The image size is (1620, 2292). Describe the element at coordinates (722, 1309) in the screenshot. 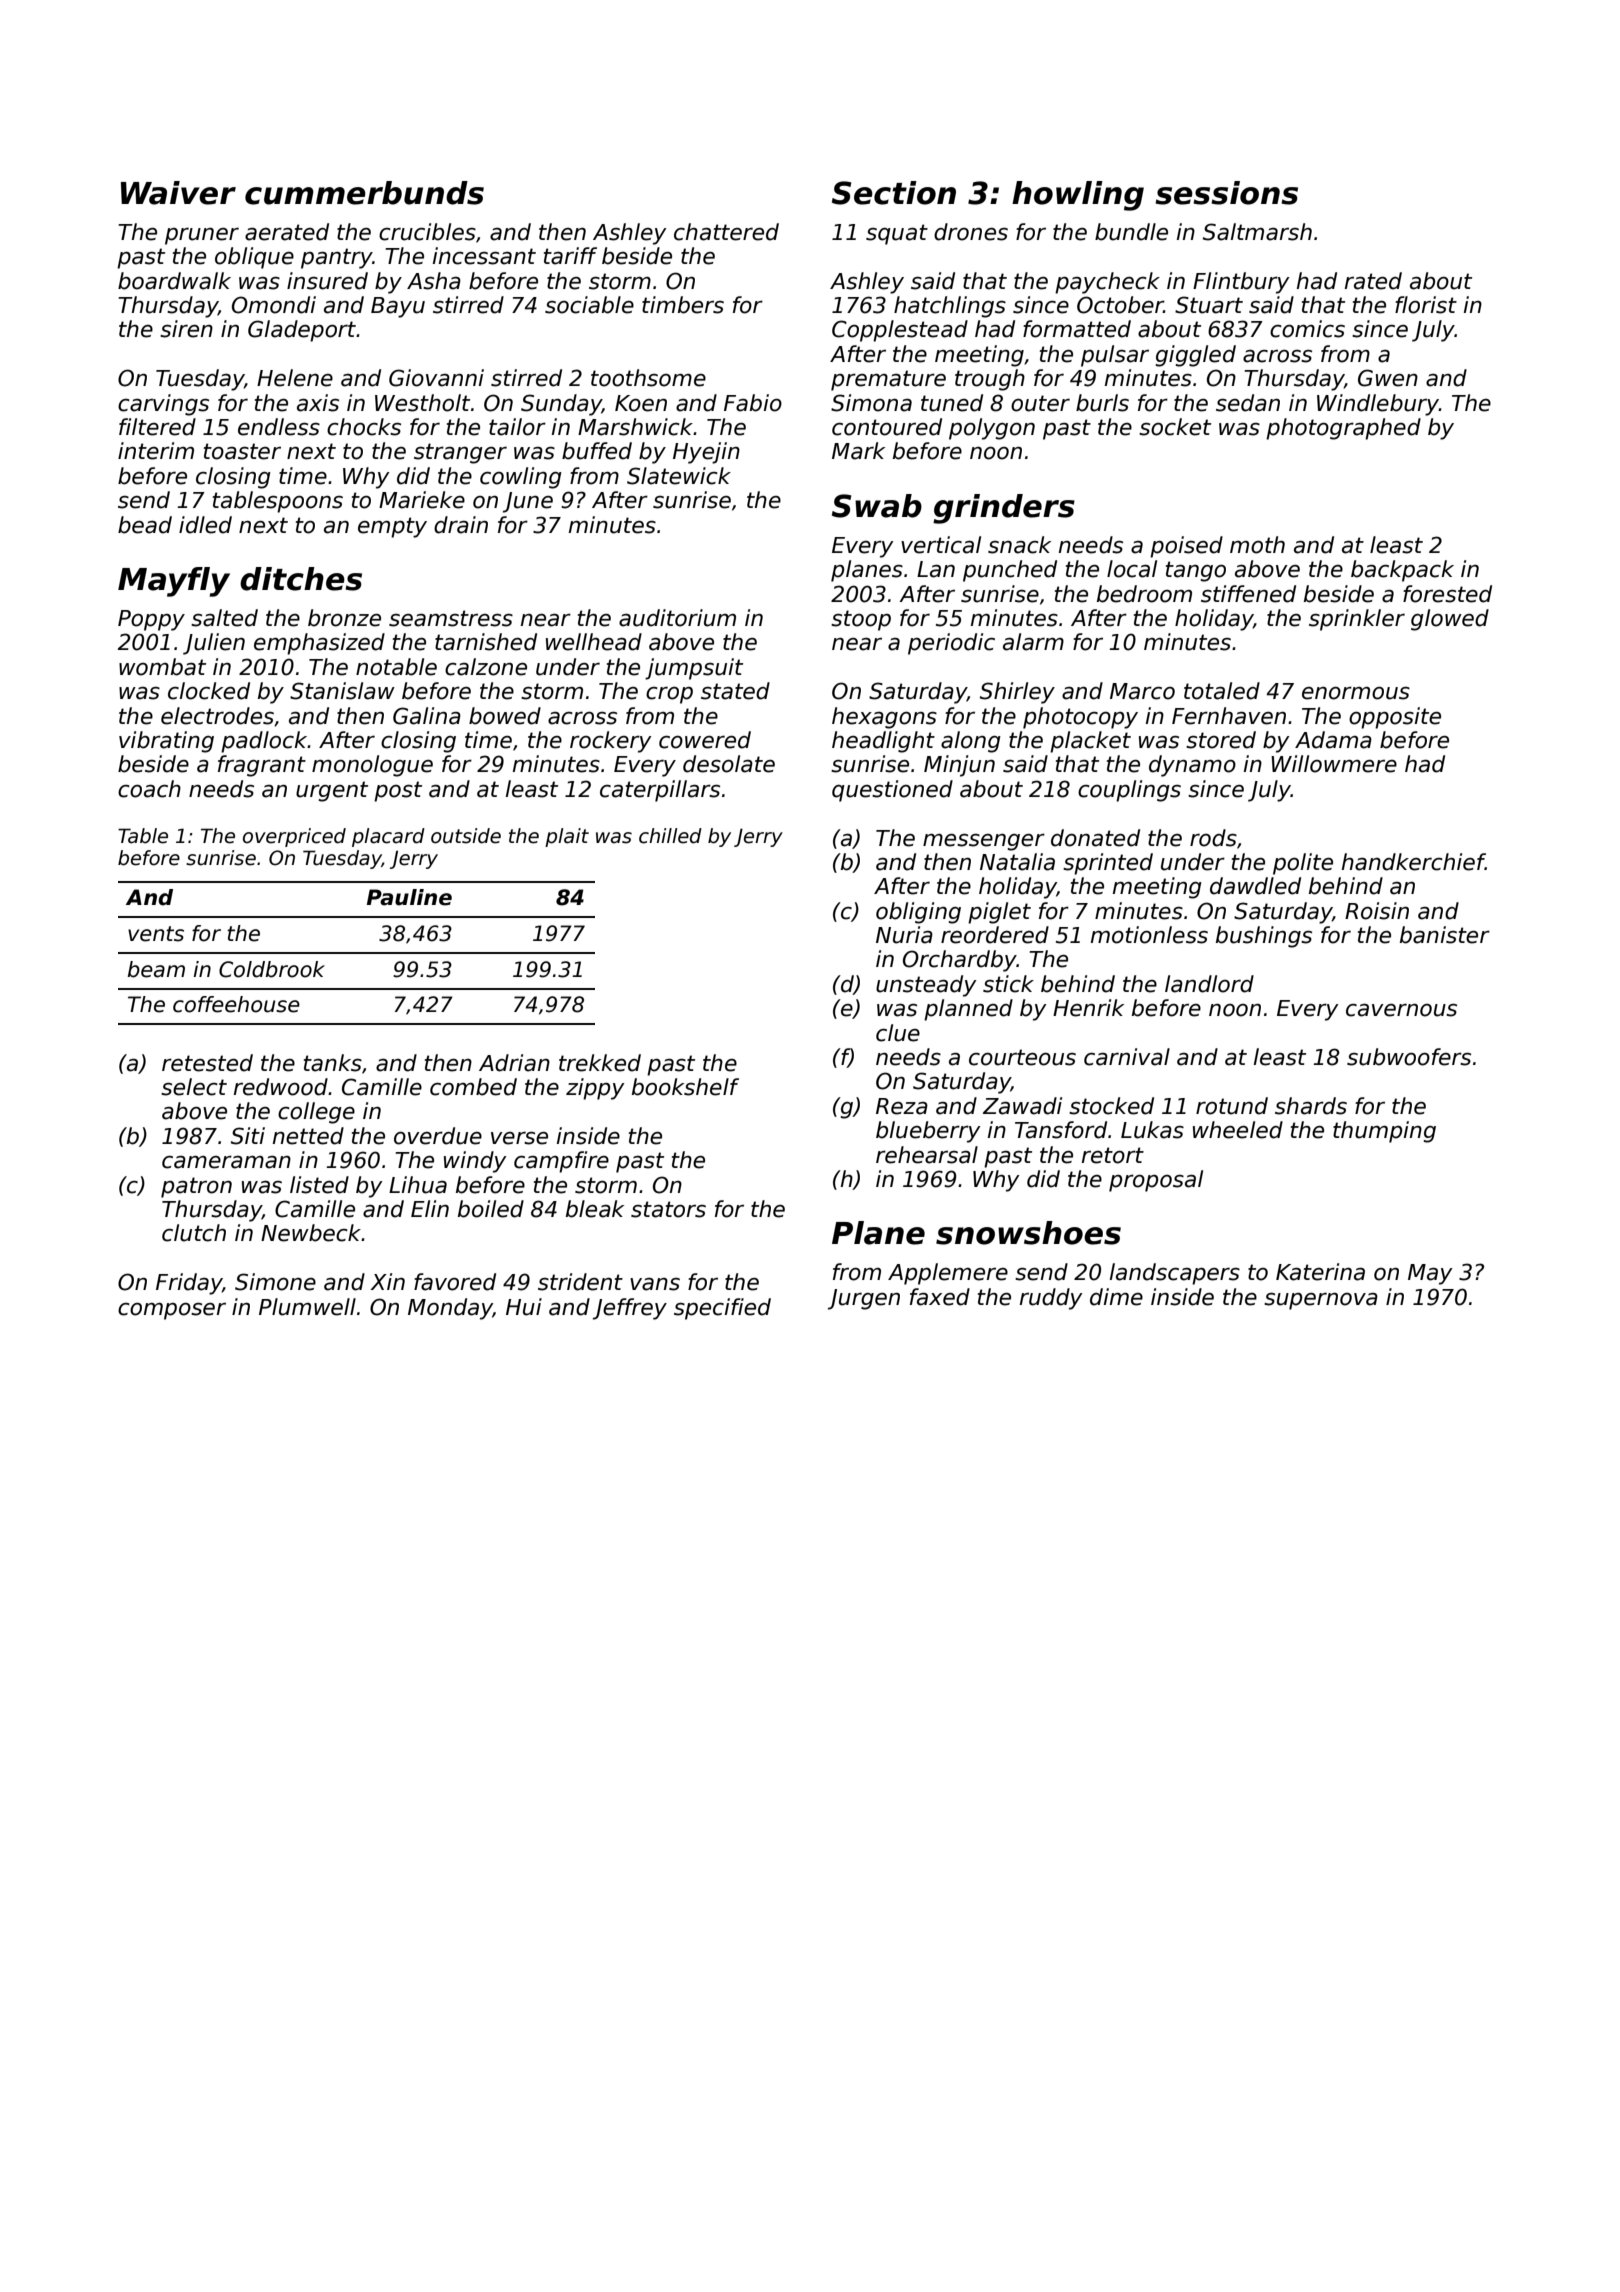

I see `specified` at that location.
